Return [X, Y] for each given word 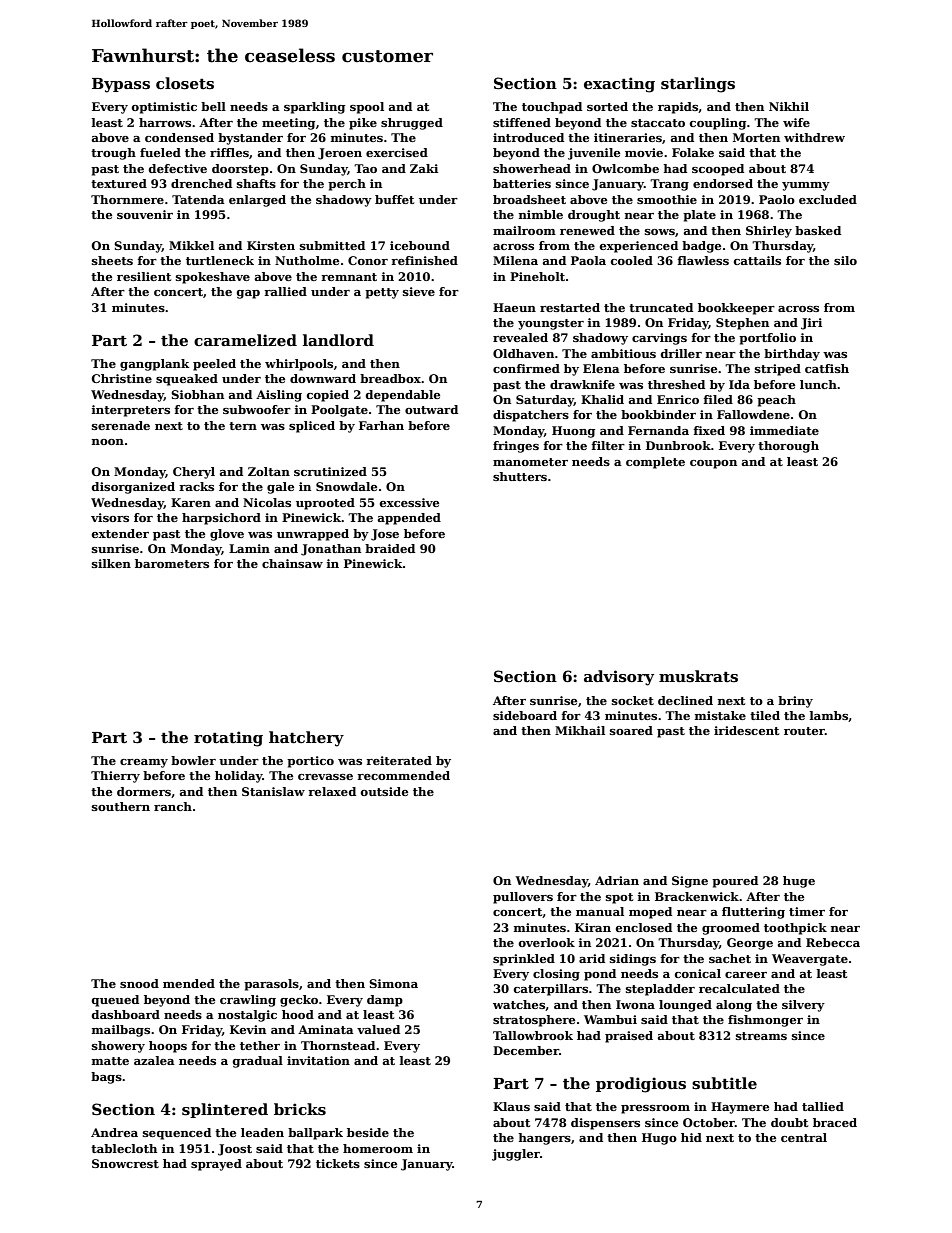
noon [108, 442]
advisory [619, 678]
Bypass [121, 85]
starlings [698, 85]
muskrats [698, 676]
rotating [228, 739]
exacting [619, 85]
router [804, 731]
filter [608, 445]
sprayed [216, 1165]
